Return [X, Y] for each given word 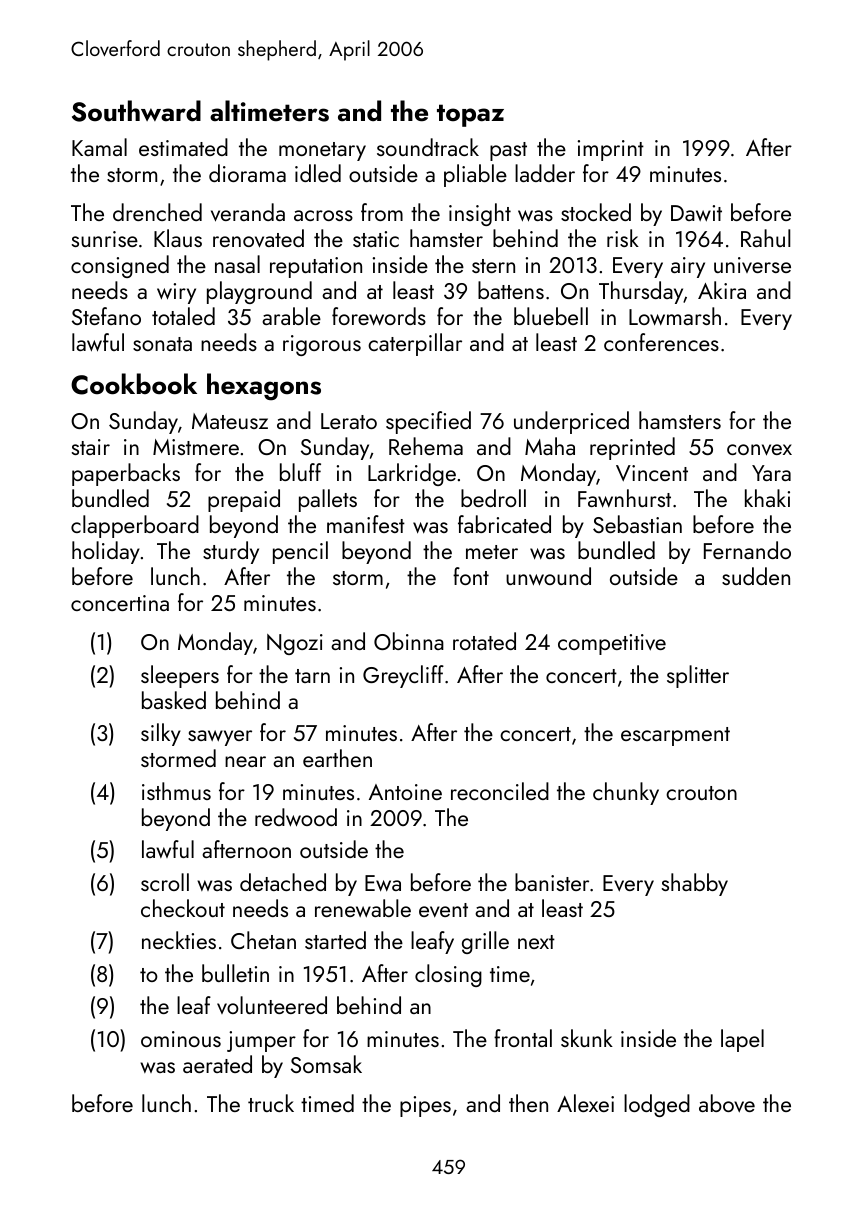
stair [91, 447]
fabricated [504, 524]
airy [688, 267]
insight [480, 214]
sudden [756, 576]
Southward [136, 111]
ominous [181, 1039]
